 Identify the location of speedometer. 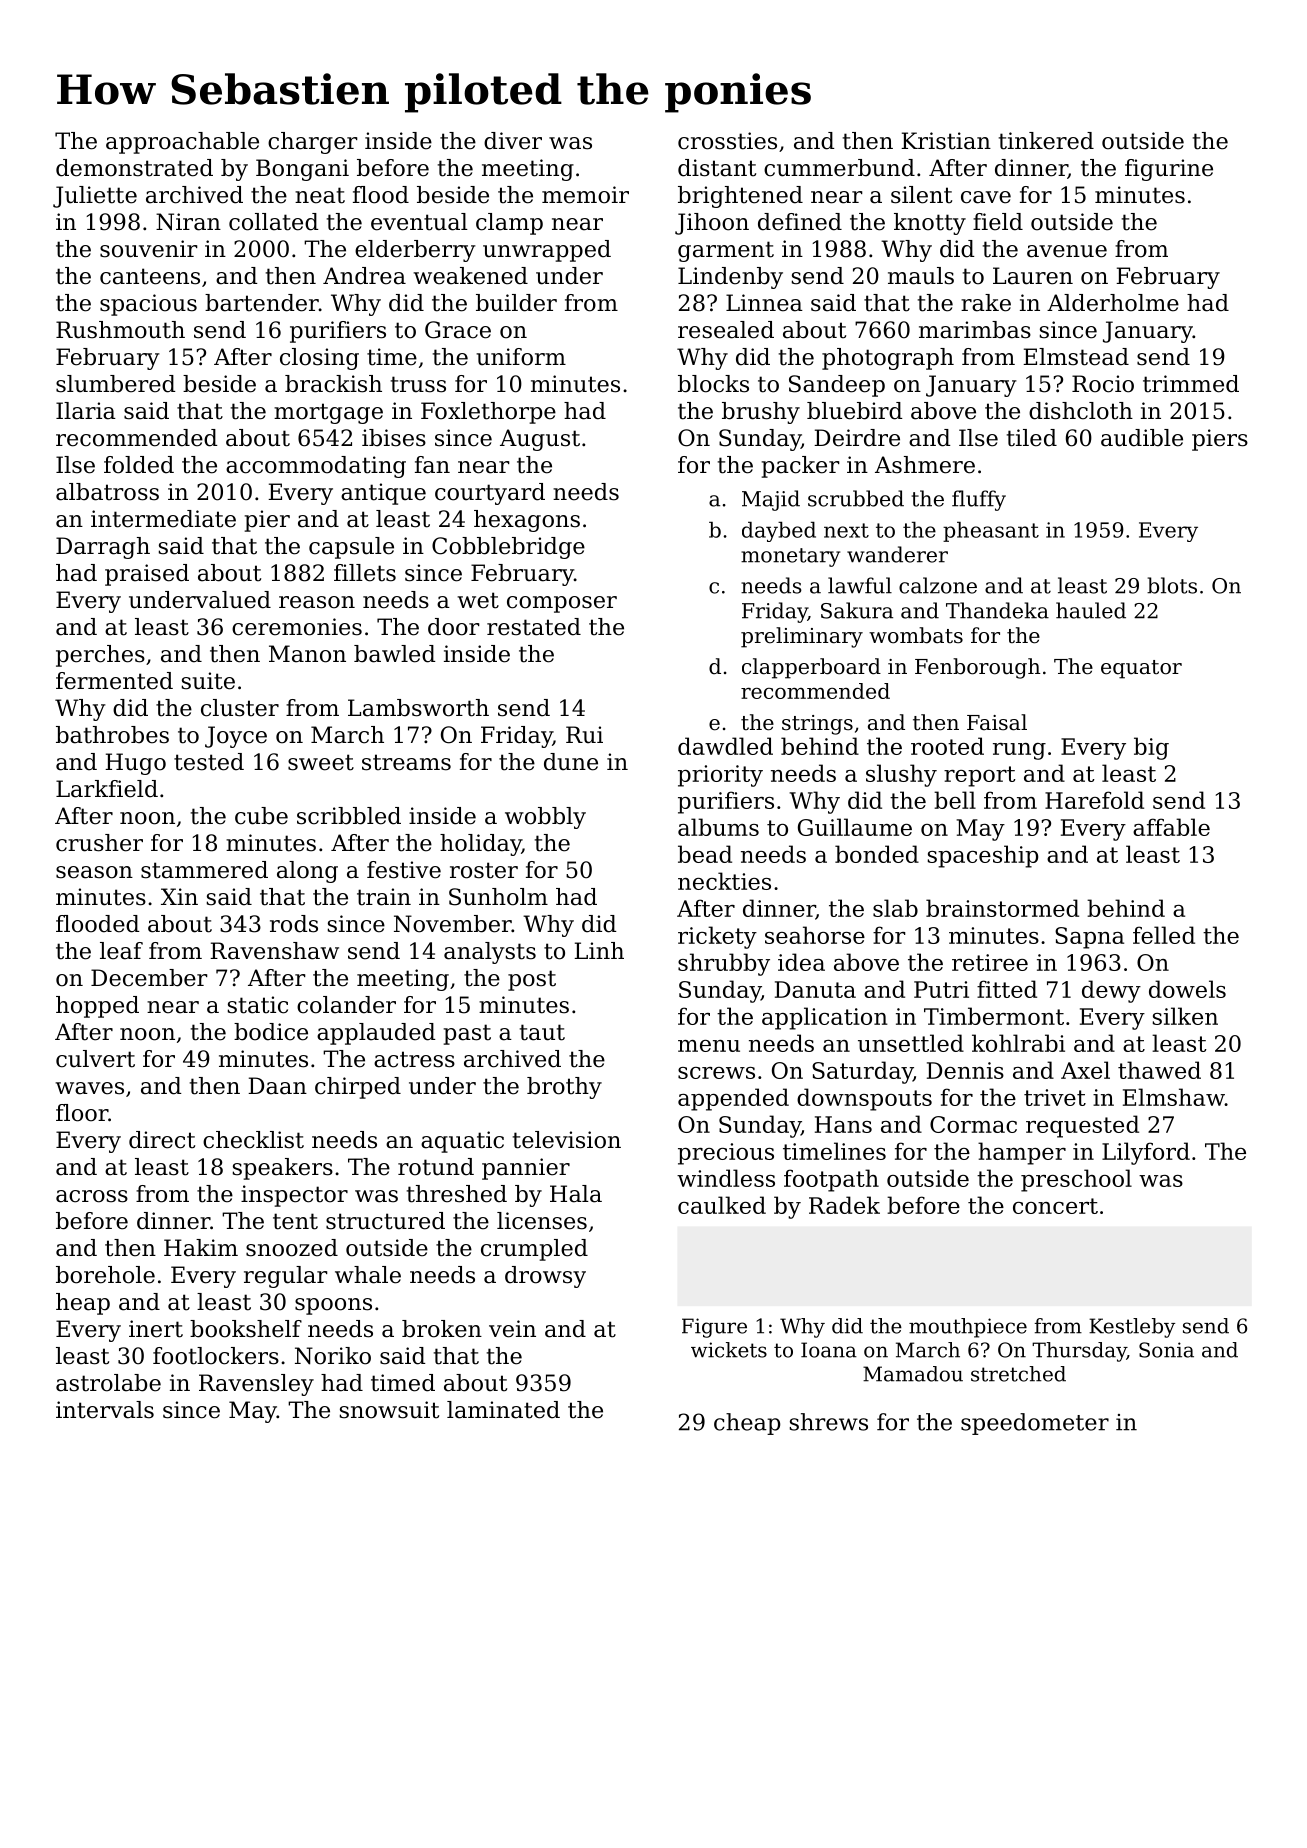
(1035, 1424).
